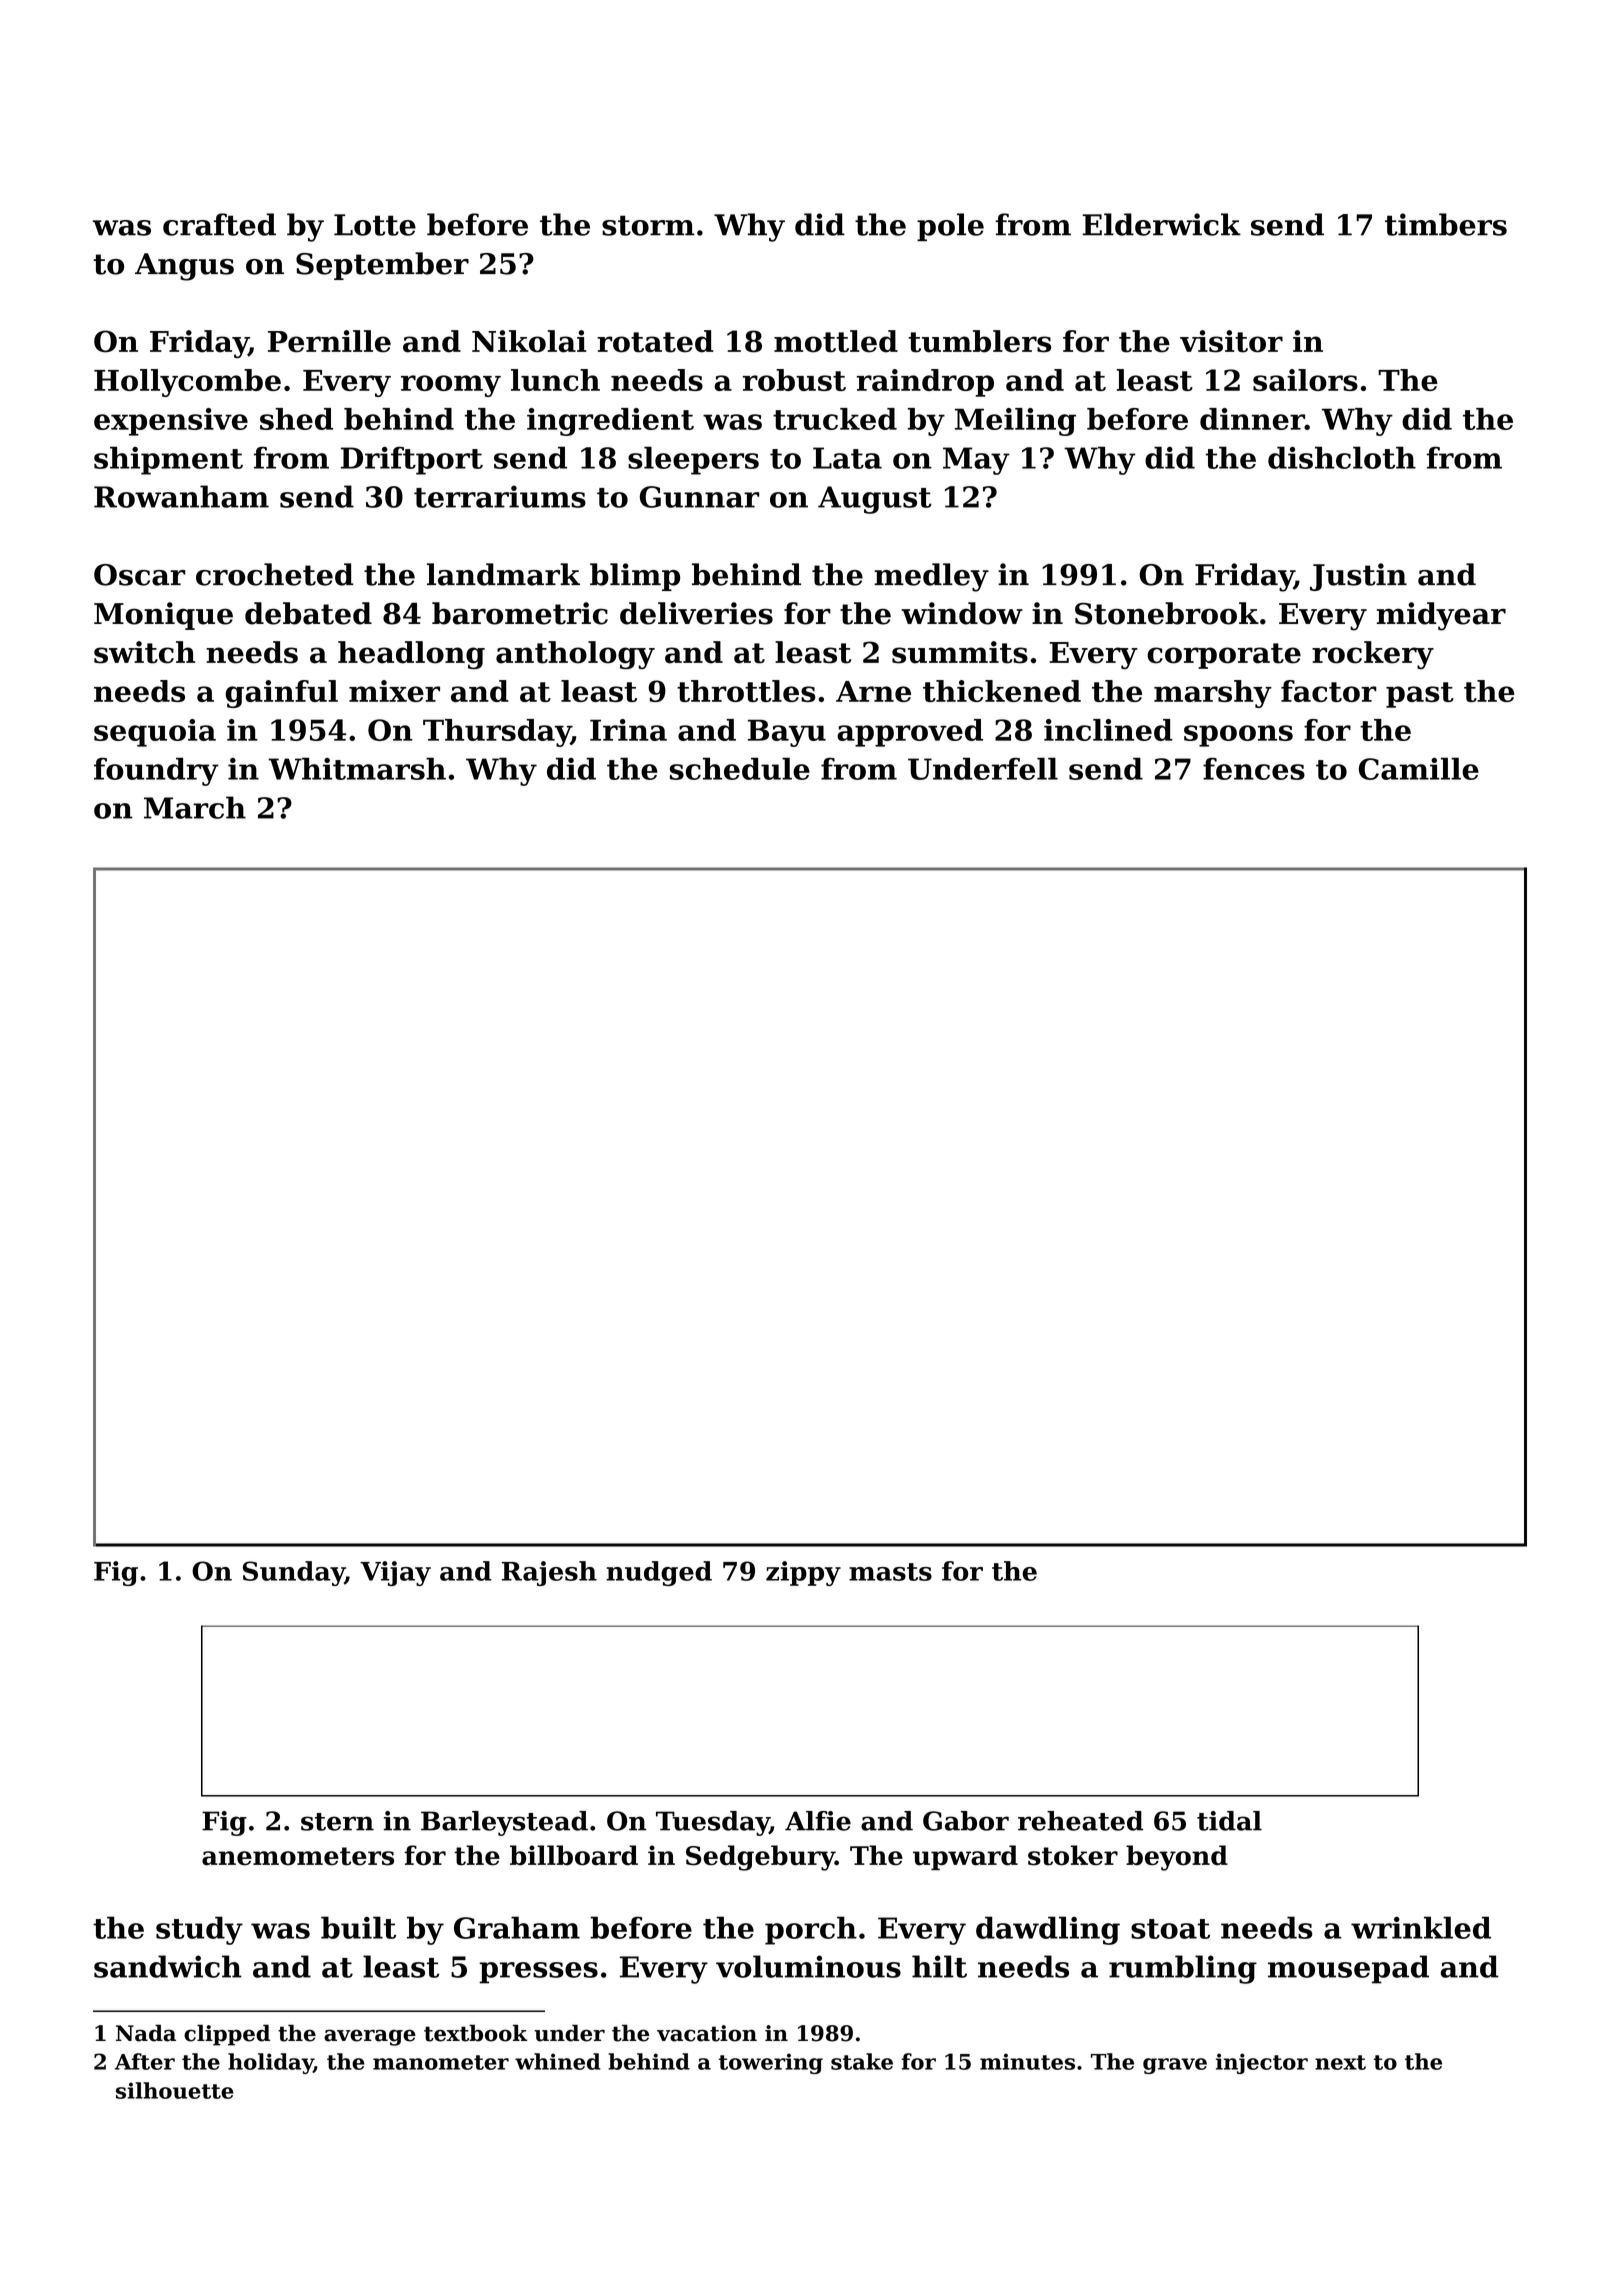 This screenshot has width=1620, height=2292. Describe the element at coordinates (1446, 224) in the screenshot. I see `timbers` at that location.
